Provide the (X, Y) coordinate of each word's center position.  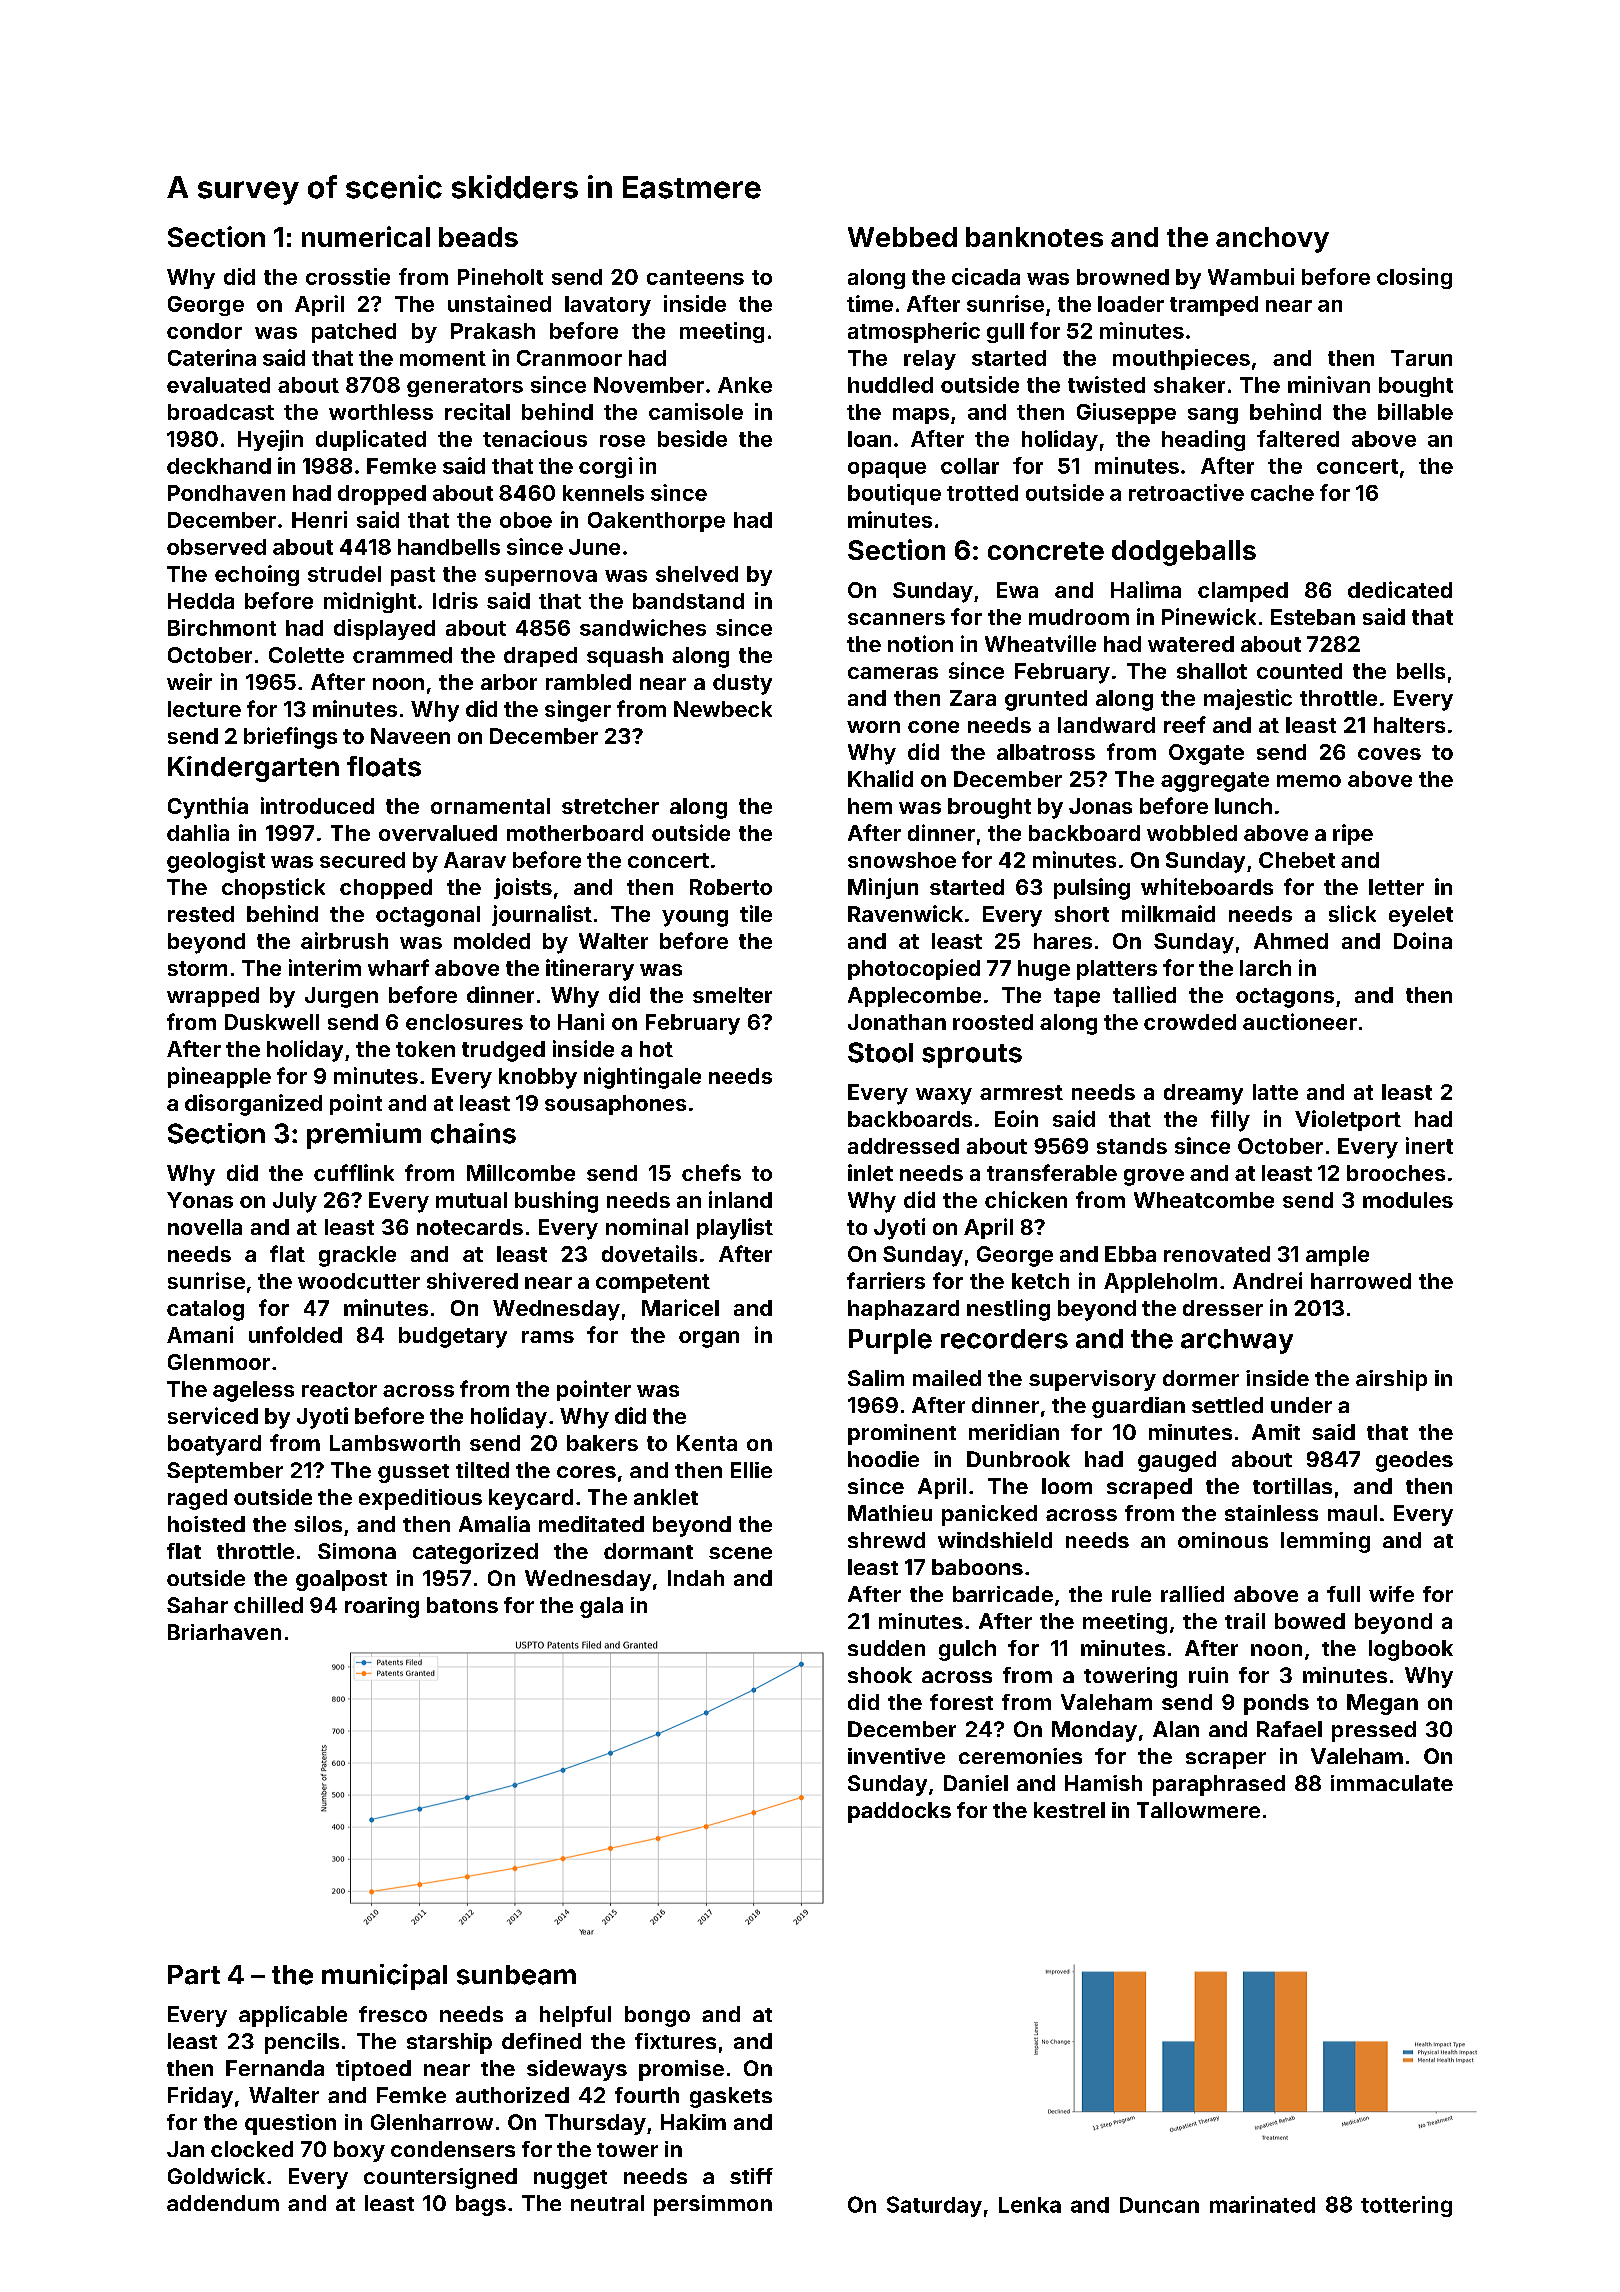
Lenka (1030, 2205)
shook (880, 1675)
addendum (223, 2203)
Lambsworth (395, 1443)
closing (1414, 278)
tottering (1406, 2206)
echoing (257, 575)
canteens (695, 277)
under (1301, 1405)
